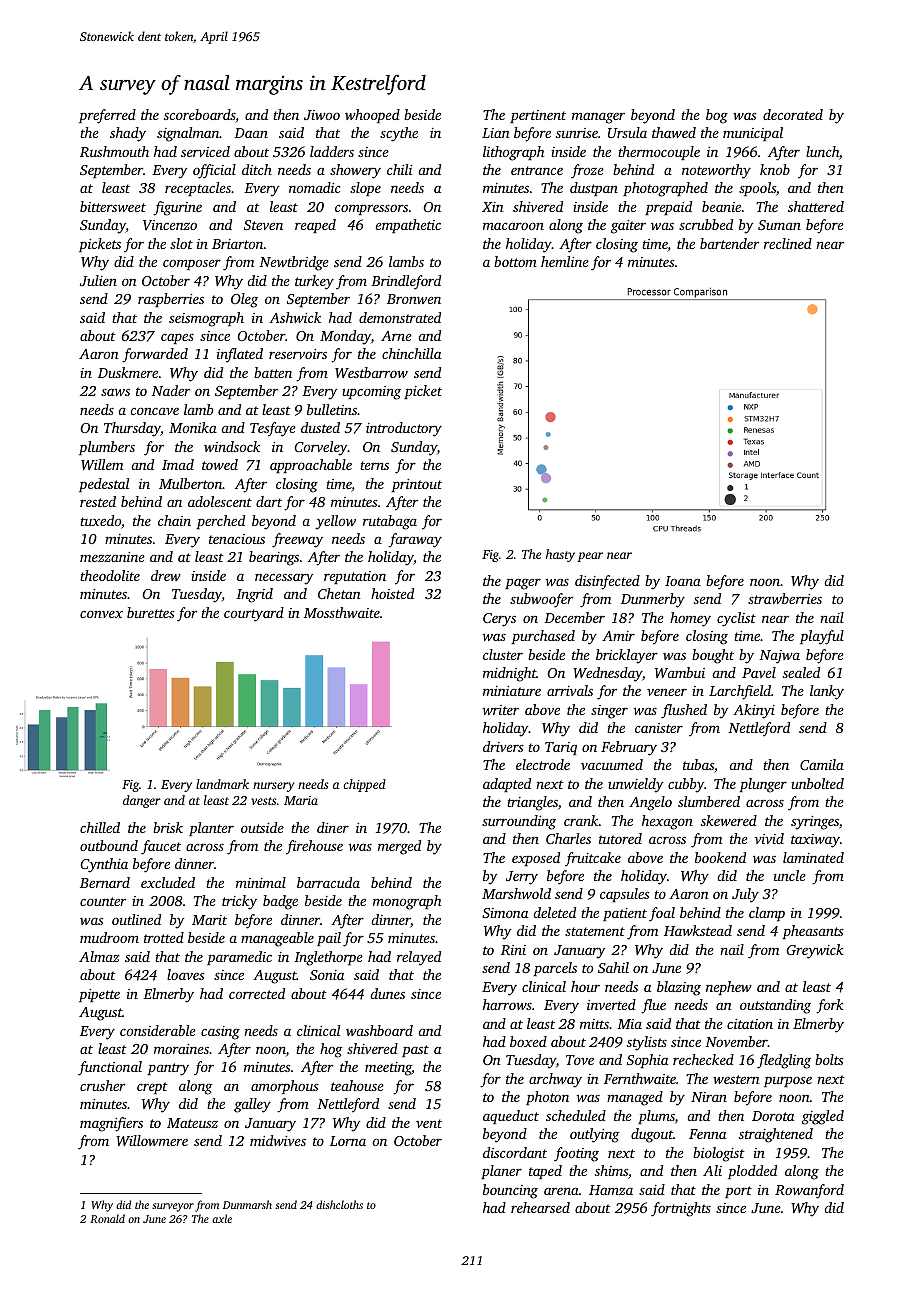 The image size is (924, 1308). I want to click on adapted, so click(507, 785).
